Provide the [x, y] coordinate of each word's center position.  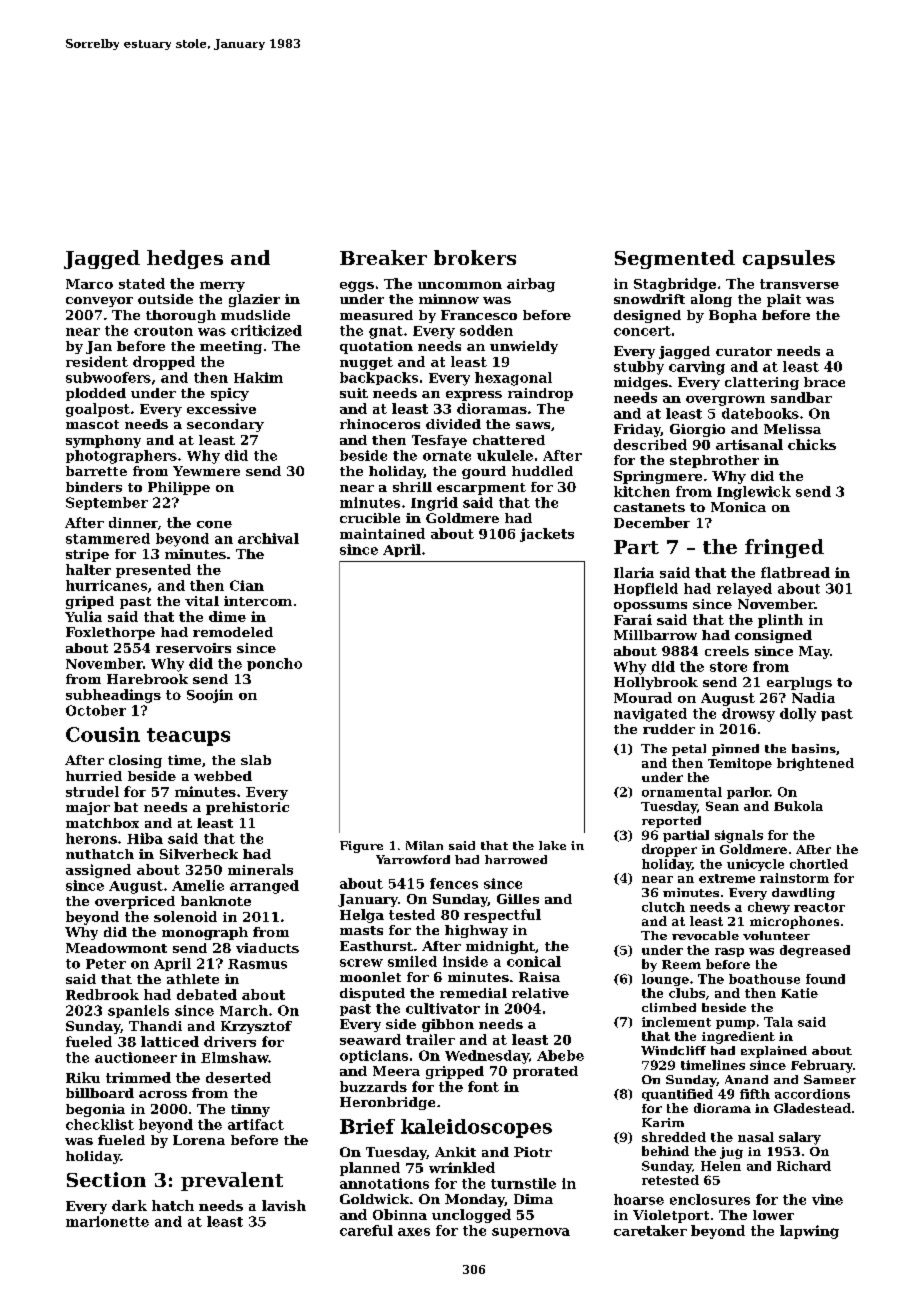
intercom [258, 601]
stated [142, 283]
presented [153, 571]
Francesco [479, 315]
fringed [784, 548]
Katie [799, 993]
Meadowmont [116, 948]
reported [671, 822]
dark [129, 1205]
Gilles [518, 899]
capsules [789, 259]
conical [534, 961]
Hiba [145, 838]
